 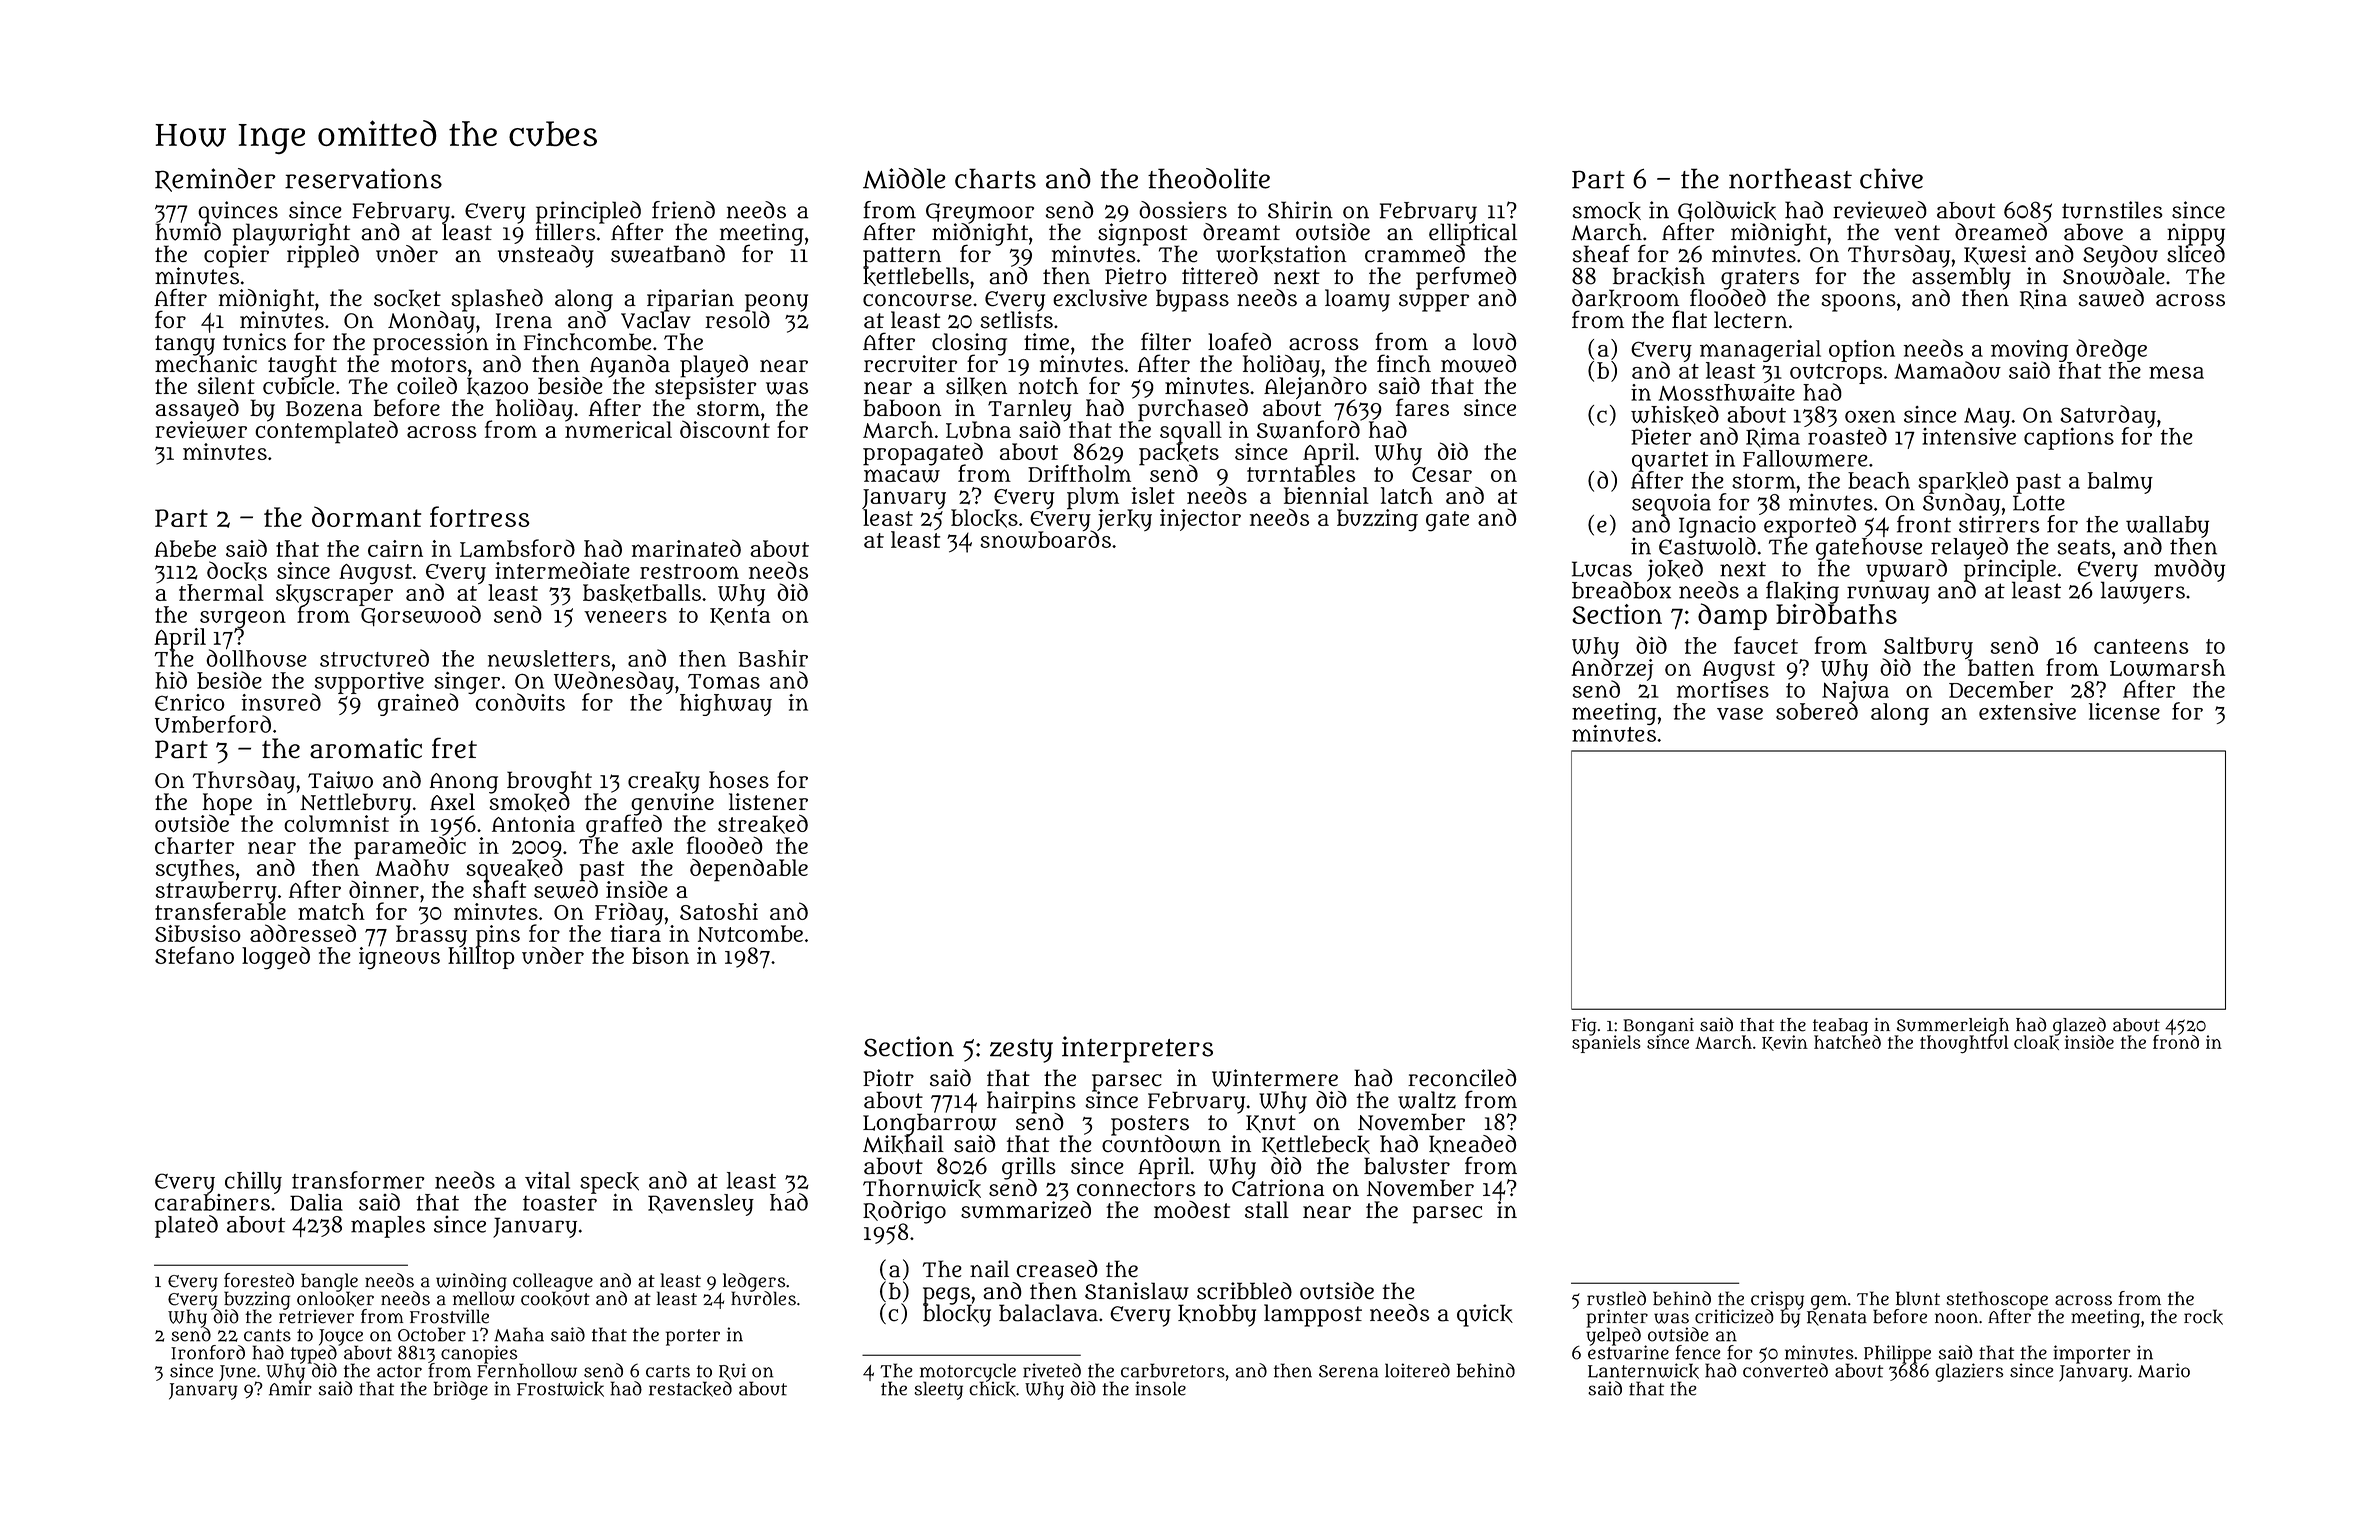 What do you see at coordinates (1209, 178) in the screenshot?
I see `theodolite` at bounding box center [1209, 178].
